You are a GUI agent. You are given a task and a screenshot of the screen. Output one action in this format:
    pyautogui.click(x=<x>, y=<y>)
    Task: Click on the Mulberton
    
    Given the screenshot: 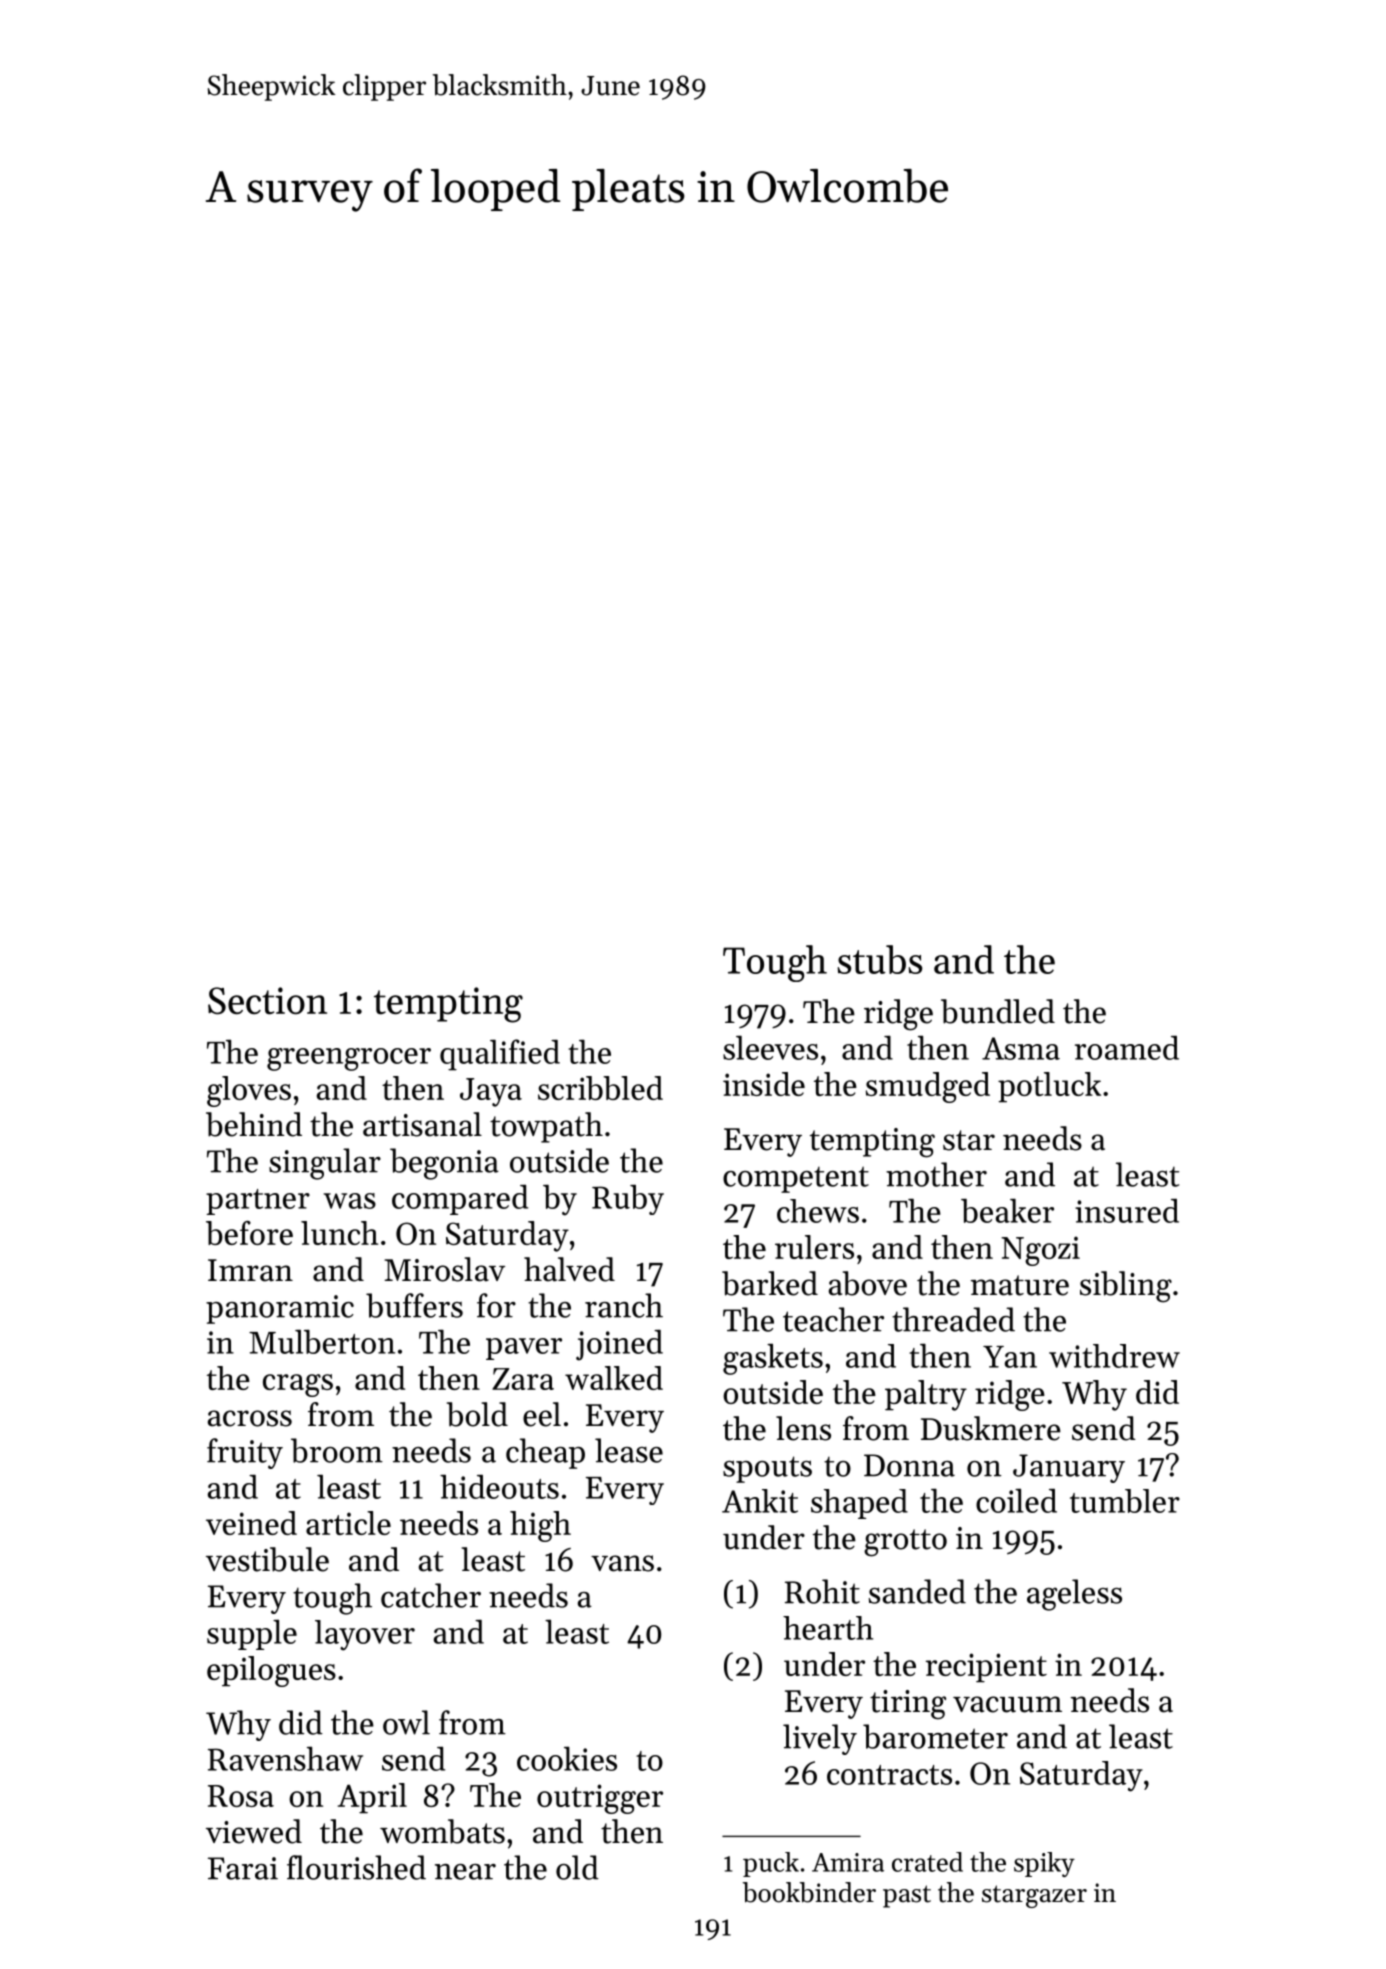 What is the action you would take?
    pyautogui.click(x=322, y=1341)
